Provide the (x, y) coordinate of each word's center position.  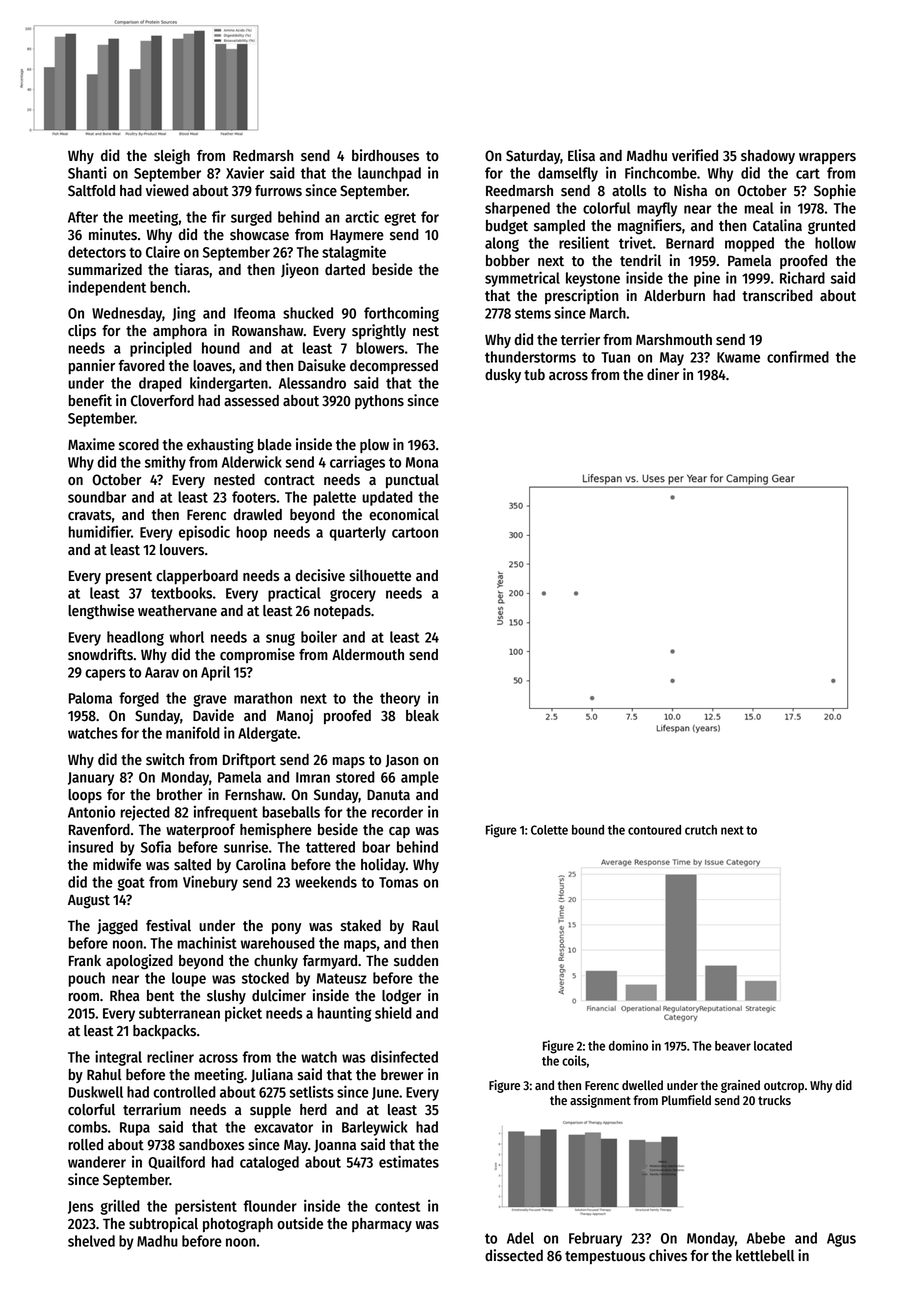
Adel (520, 1238)
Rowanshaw (267, 331)
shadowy (768, 157)
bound (588, 830)
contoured (654, 830)
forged (139, 699)
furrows (278, 191)
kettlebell (765, 1256)
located (773, 1046)
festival (168, 925)
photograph (238, 1225)
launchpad (389, 174)
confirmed (798, 356)
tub (534, 375)
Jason (401, 761)
